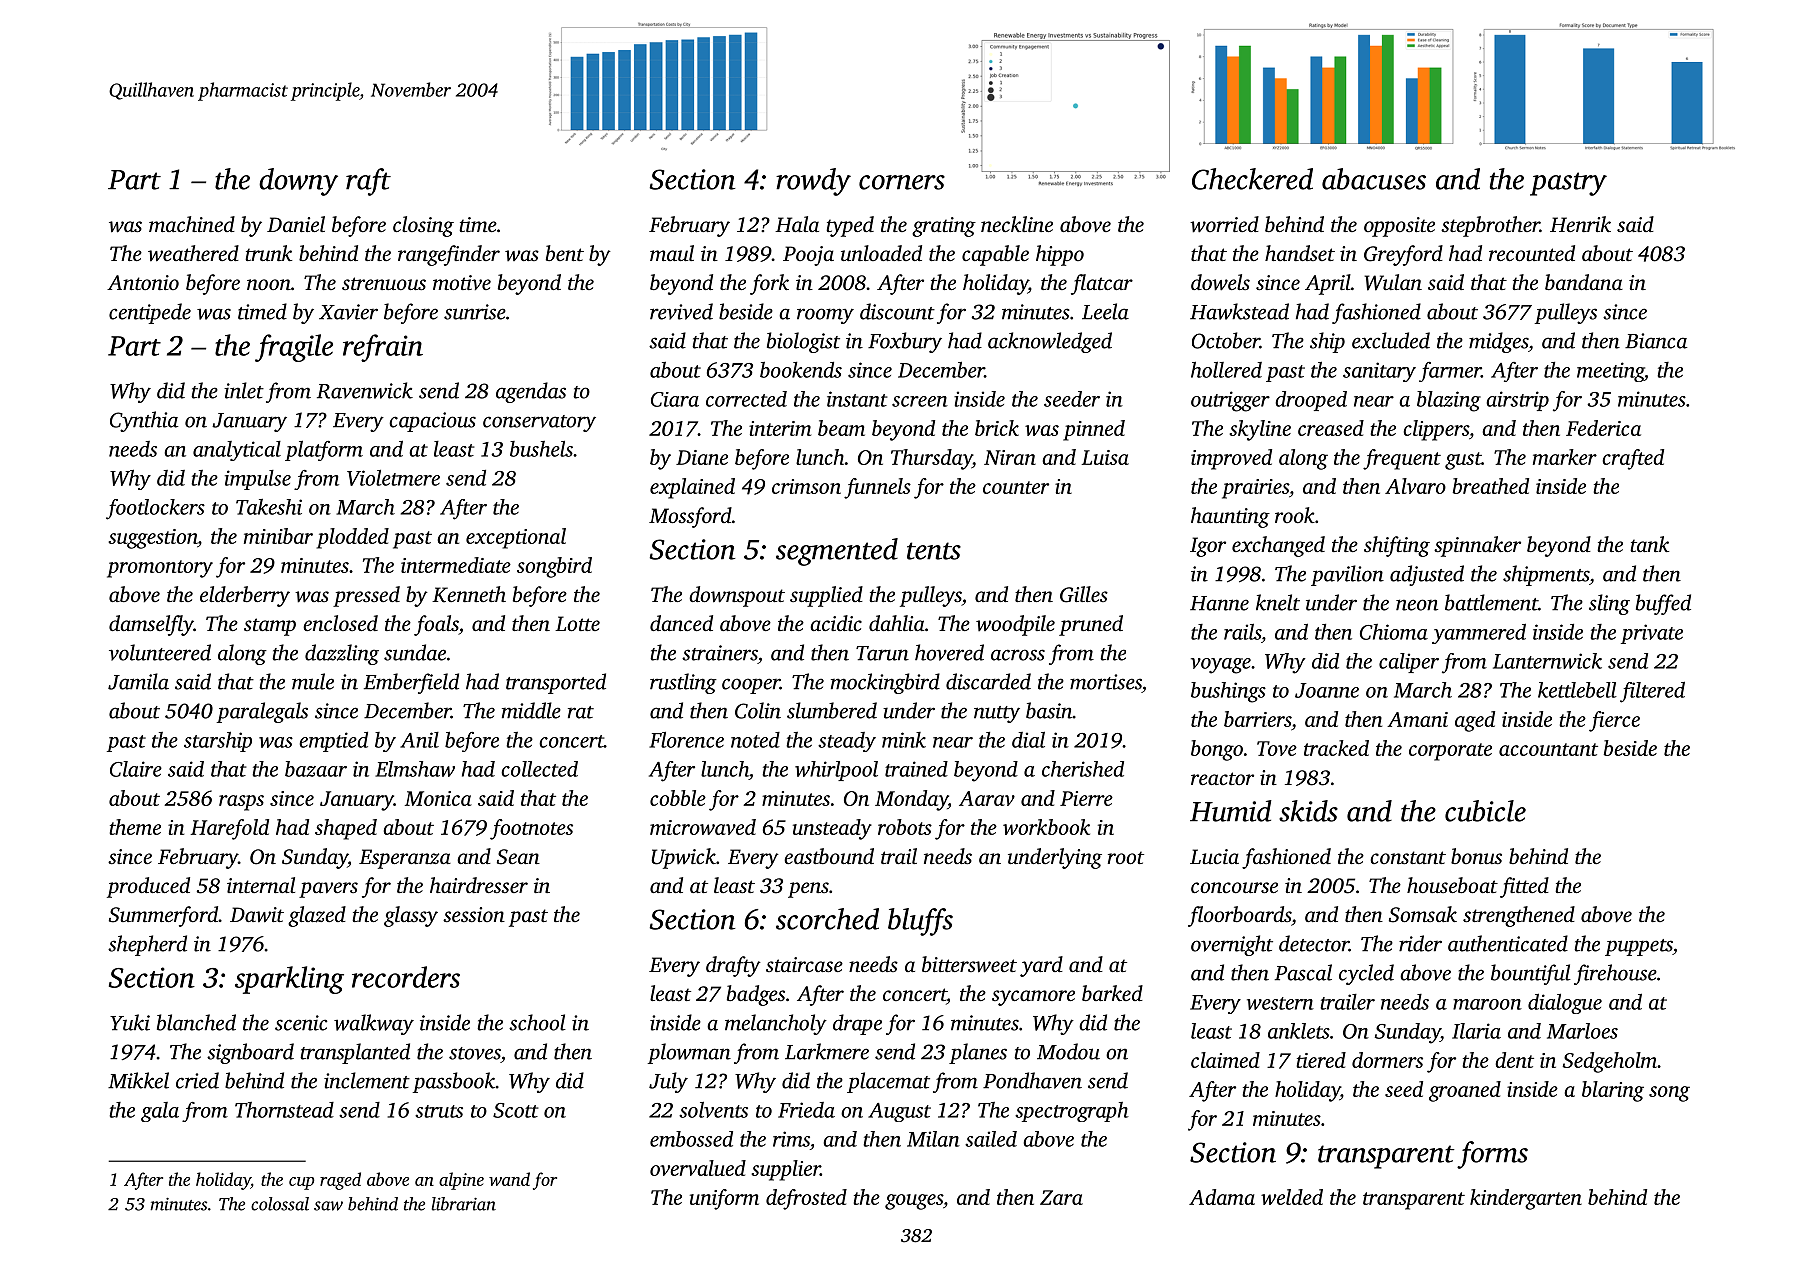 The image size is (1801, 1274). Describe the element at coordinates (298, 182) in the screenshot. I see `downy` at that location.
